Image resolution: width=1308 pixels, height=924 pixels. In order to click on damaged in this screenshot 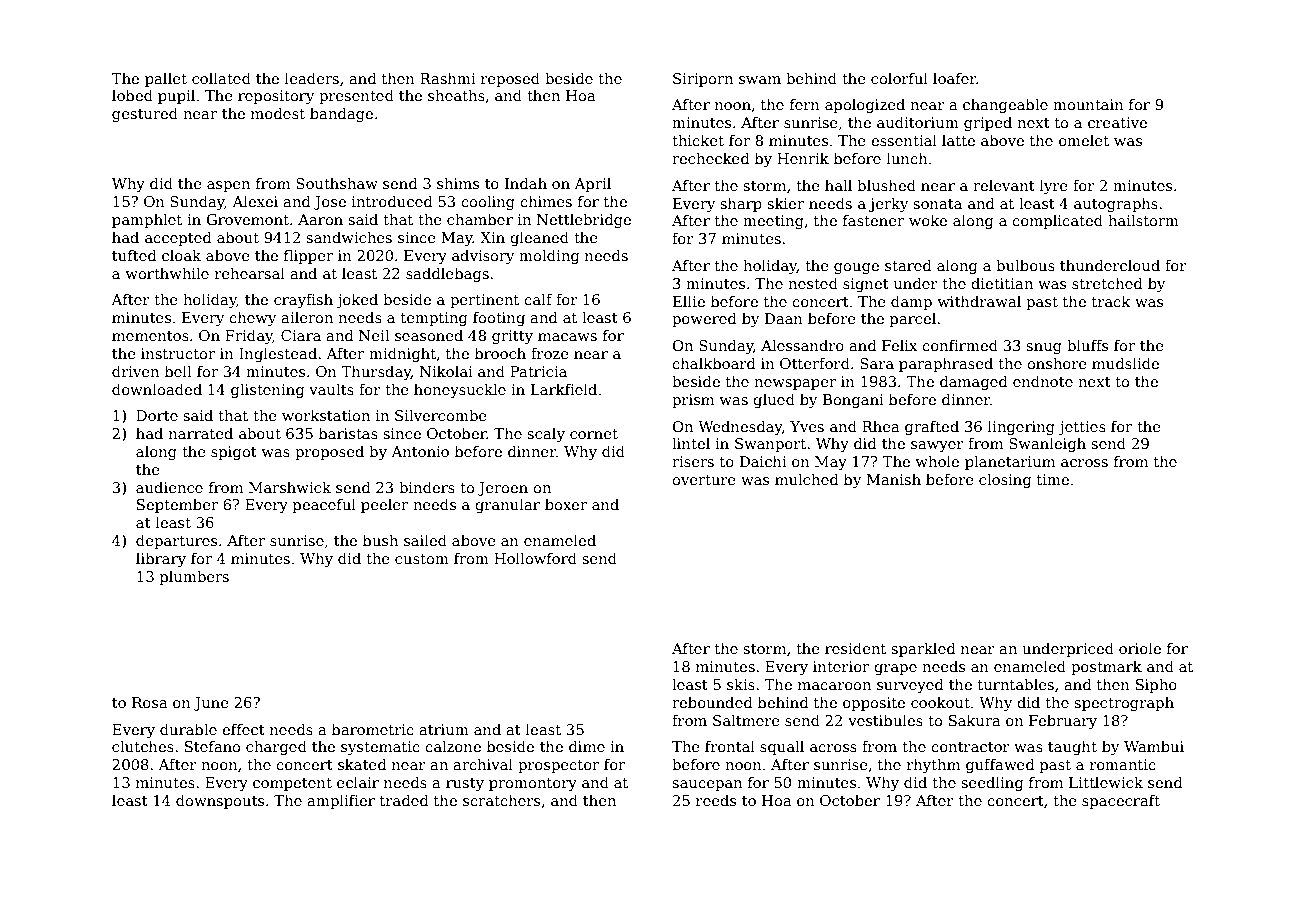, I will do `click(974, 382)`.
